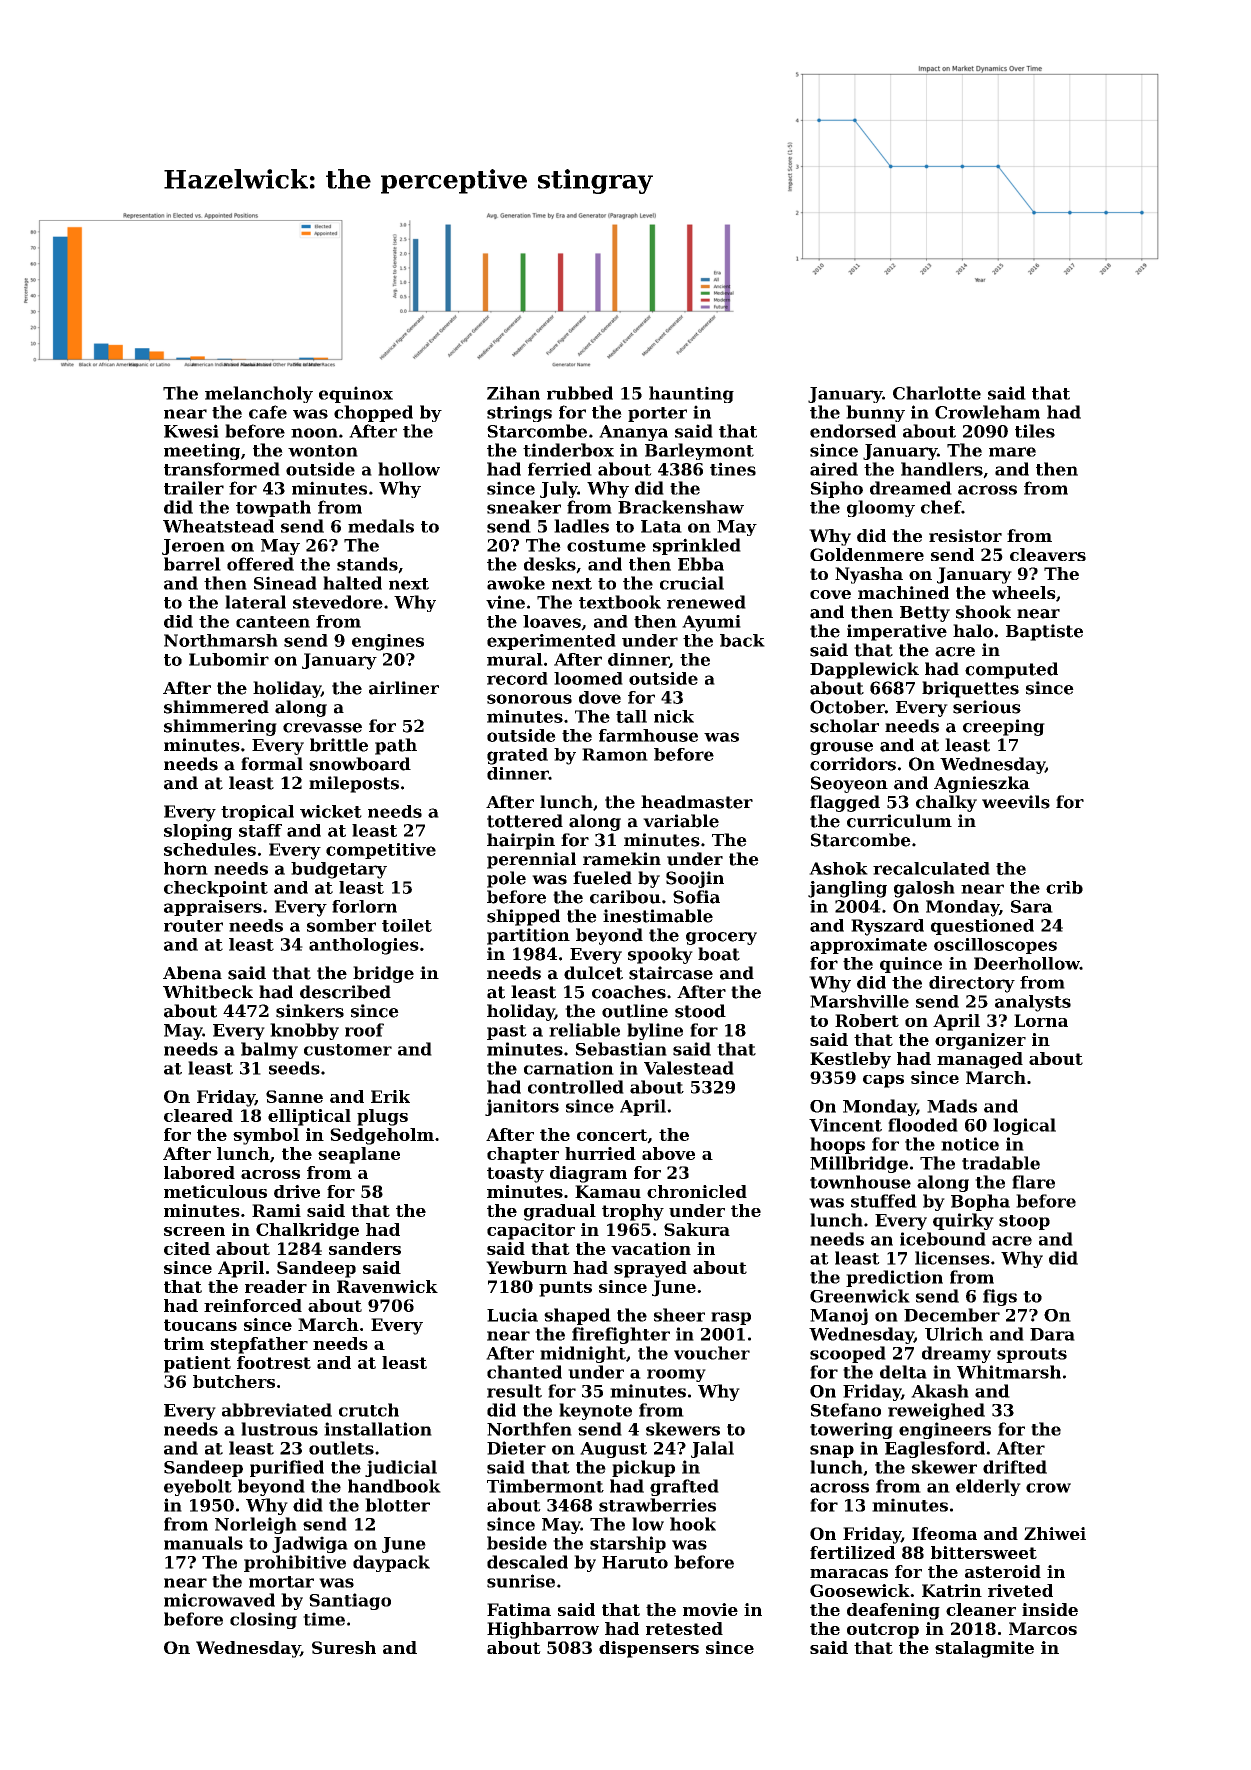 The width and height of the page is (1251, 1770). Describe the element at coordinates (381, 526) in the page. I see `medals` at that location.
